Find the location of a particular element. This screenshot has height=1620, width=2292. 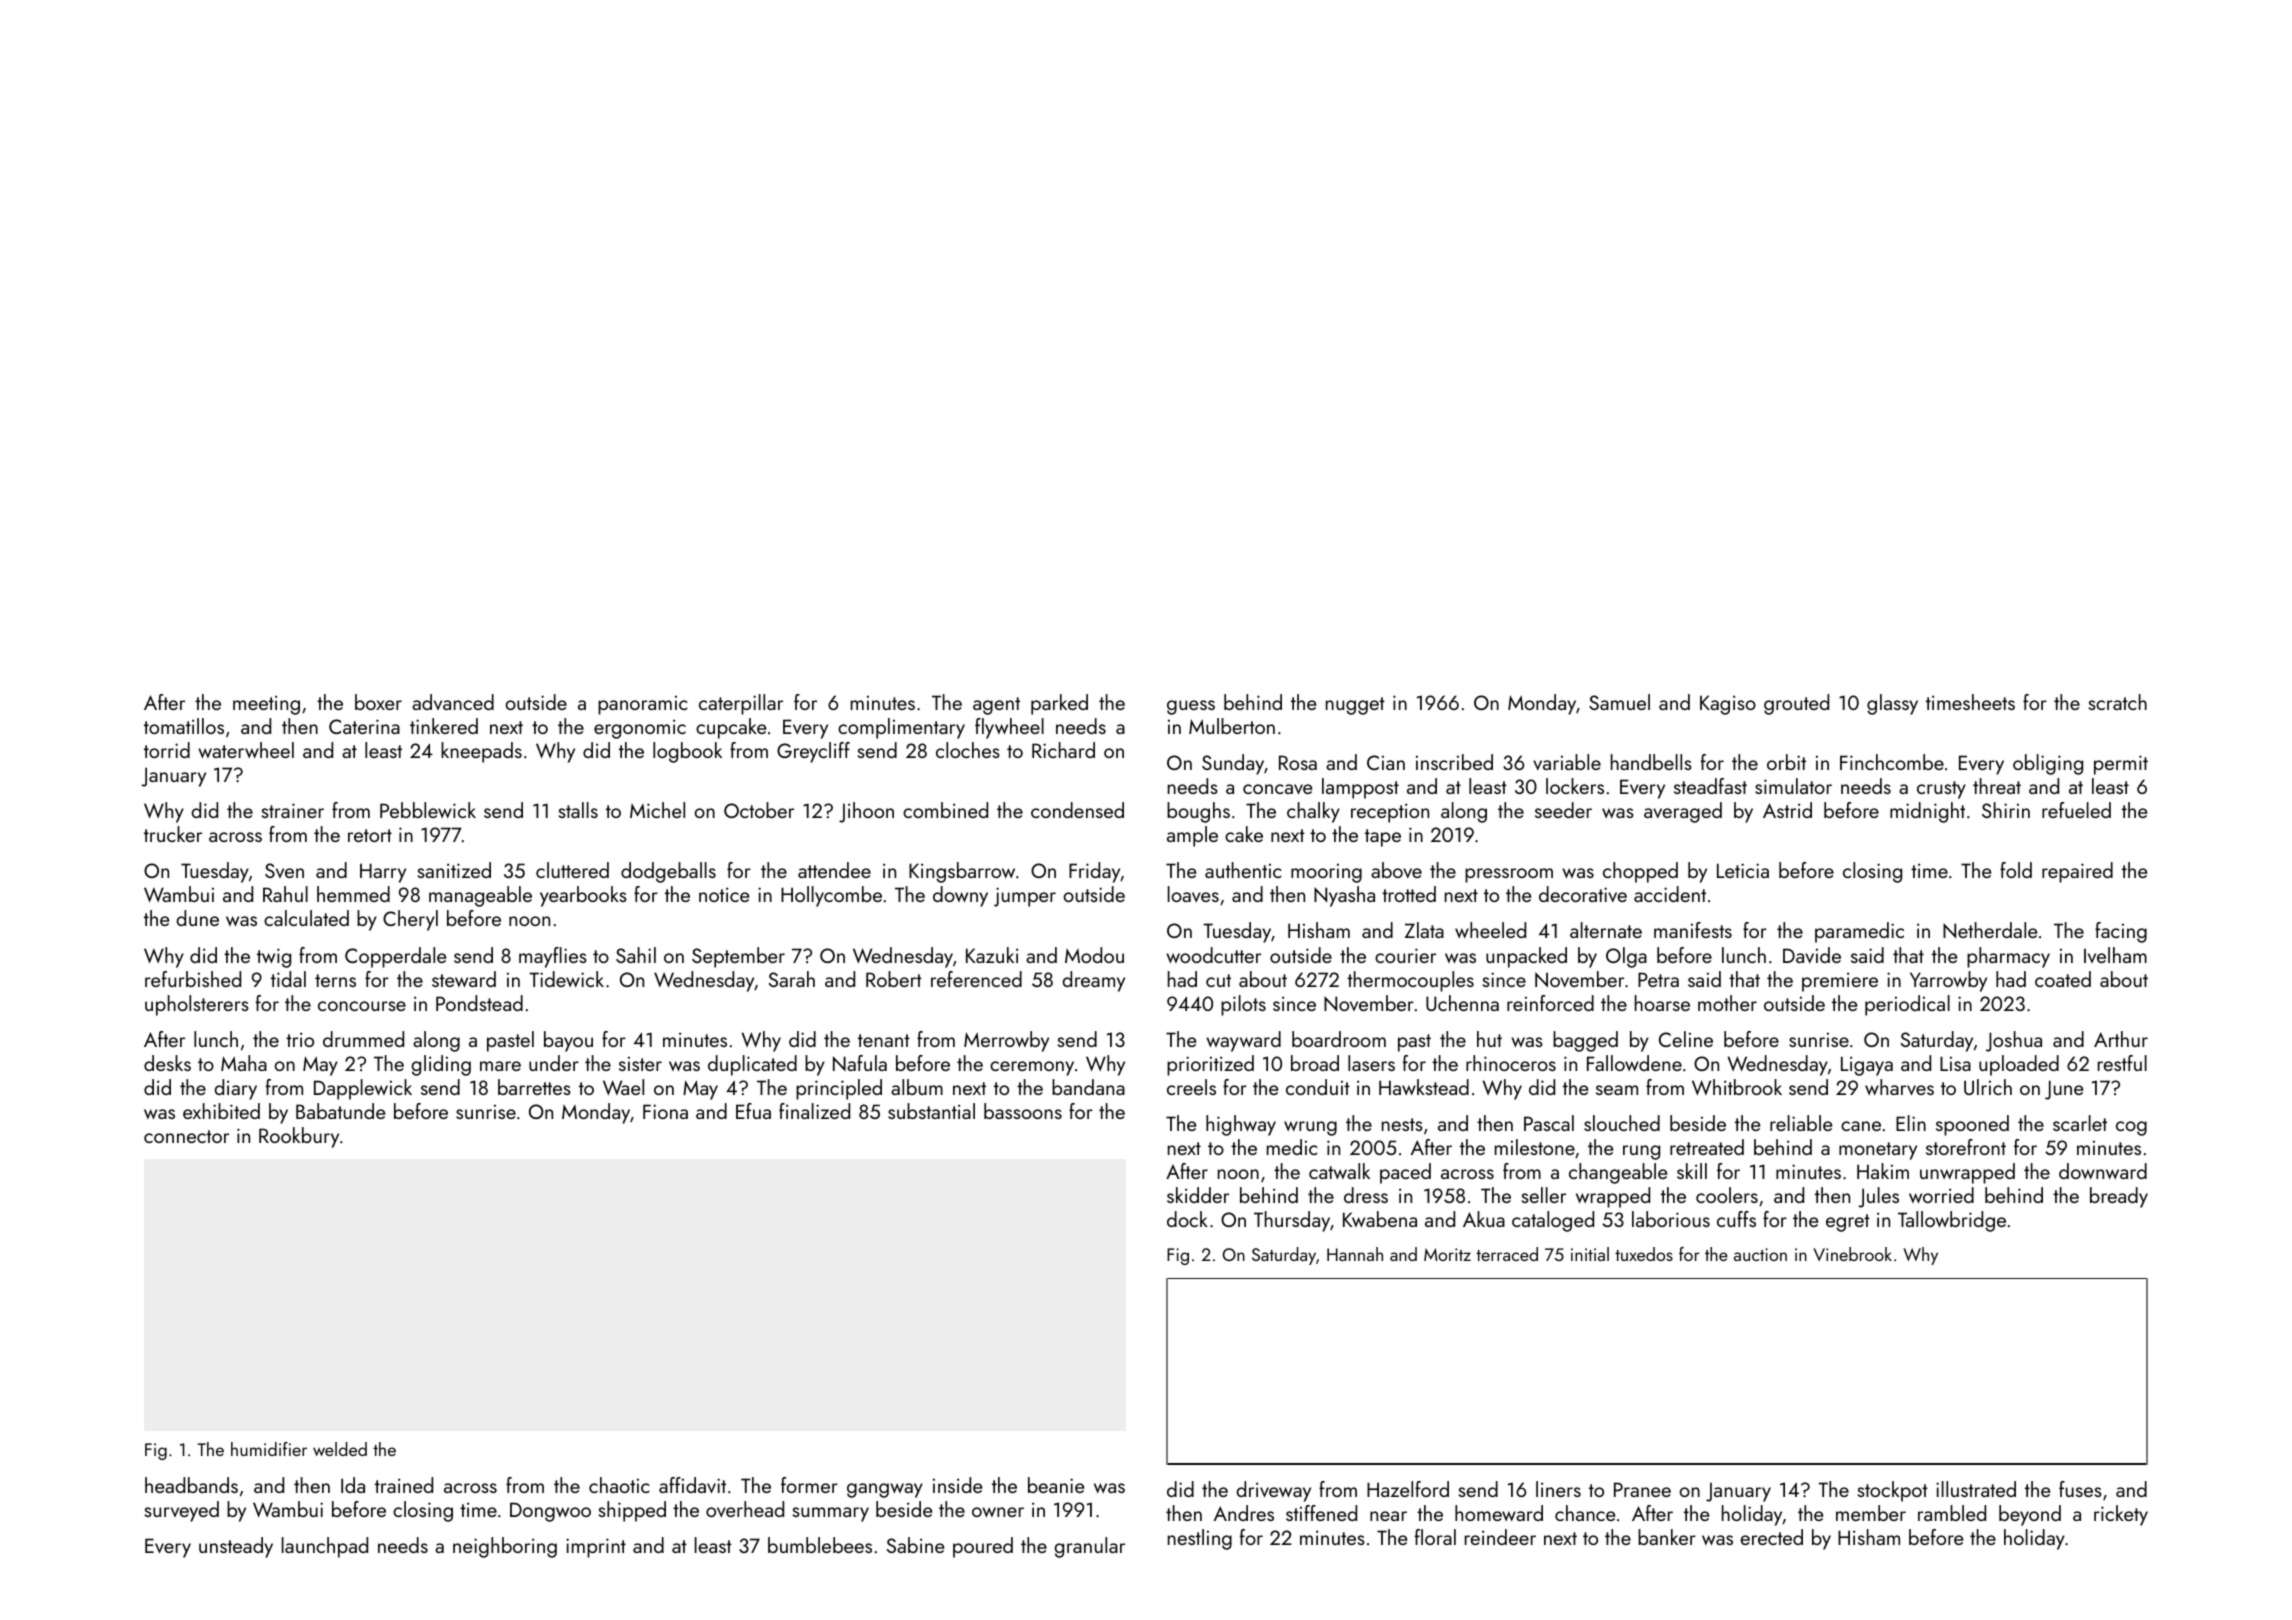

boxer is located at coordinates (378, 702).
